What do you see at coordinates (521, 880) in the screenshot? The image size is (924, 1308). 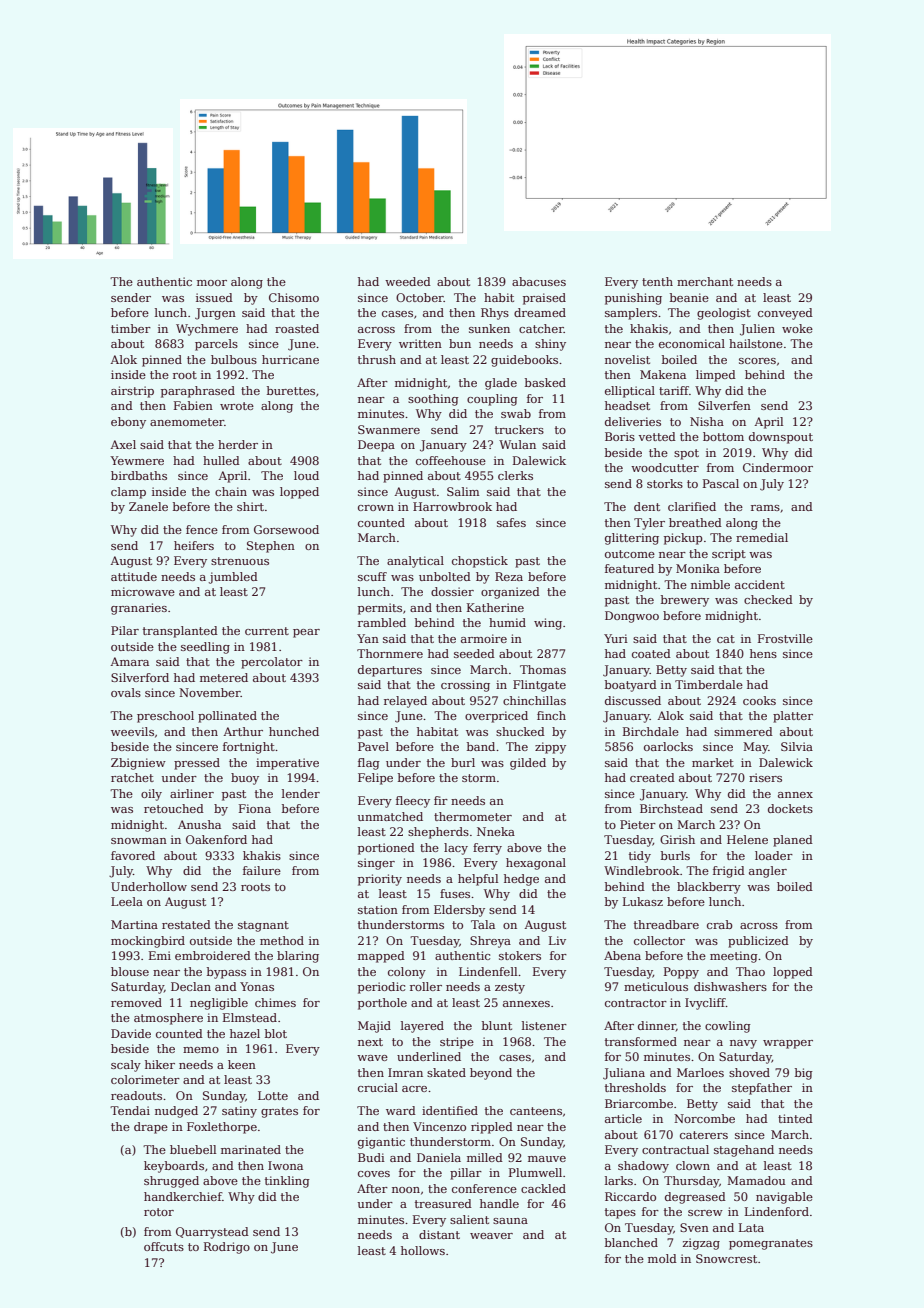 I see `hedge` at bounding box center [521, 880].
